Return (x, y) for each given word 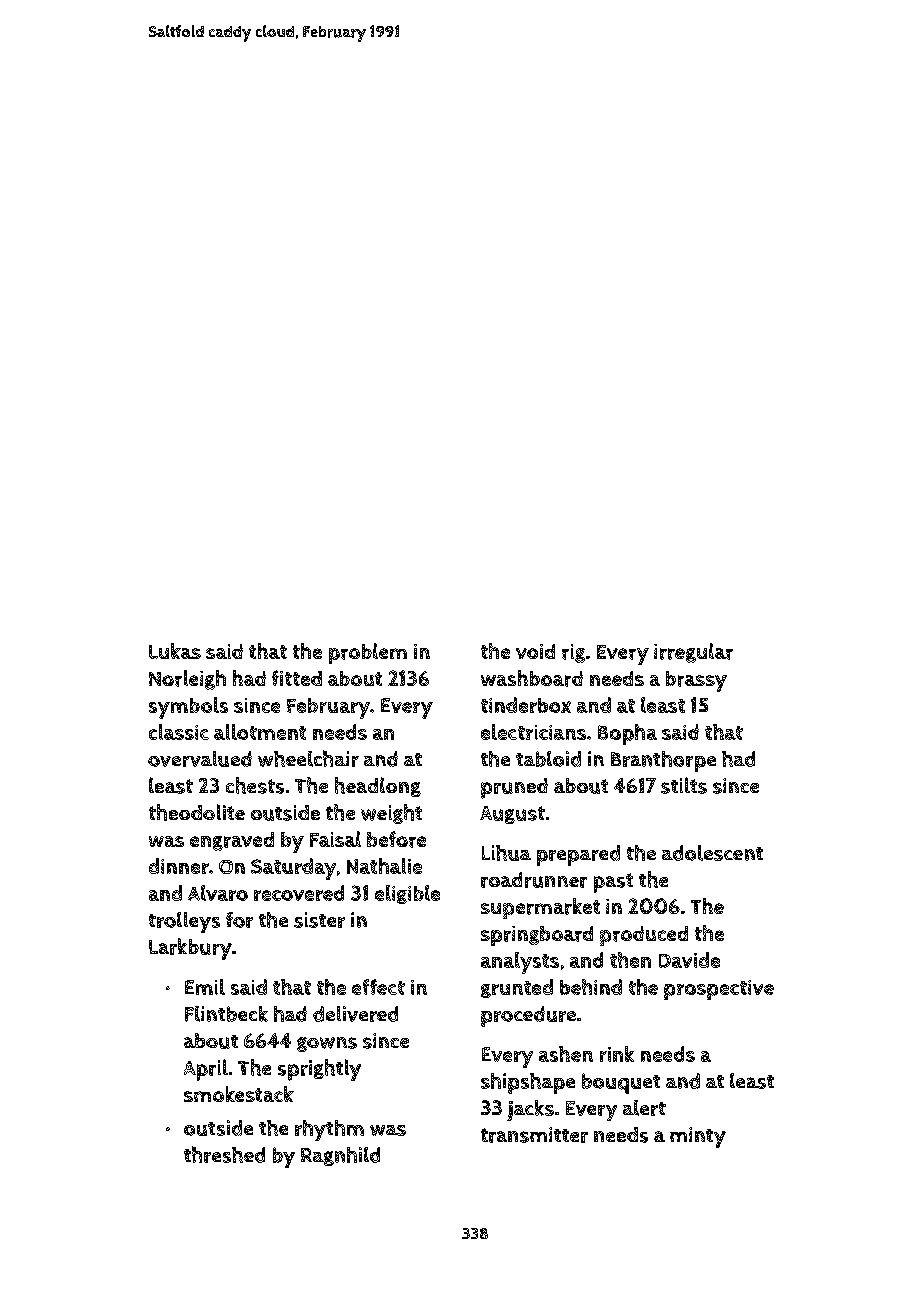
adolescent (712, 853)
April (206, 1070)
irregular (693, 653)
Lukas (175, 651)
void (535, 651)
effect (378, 987)
